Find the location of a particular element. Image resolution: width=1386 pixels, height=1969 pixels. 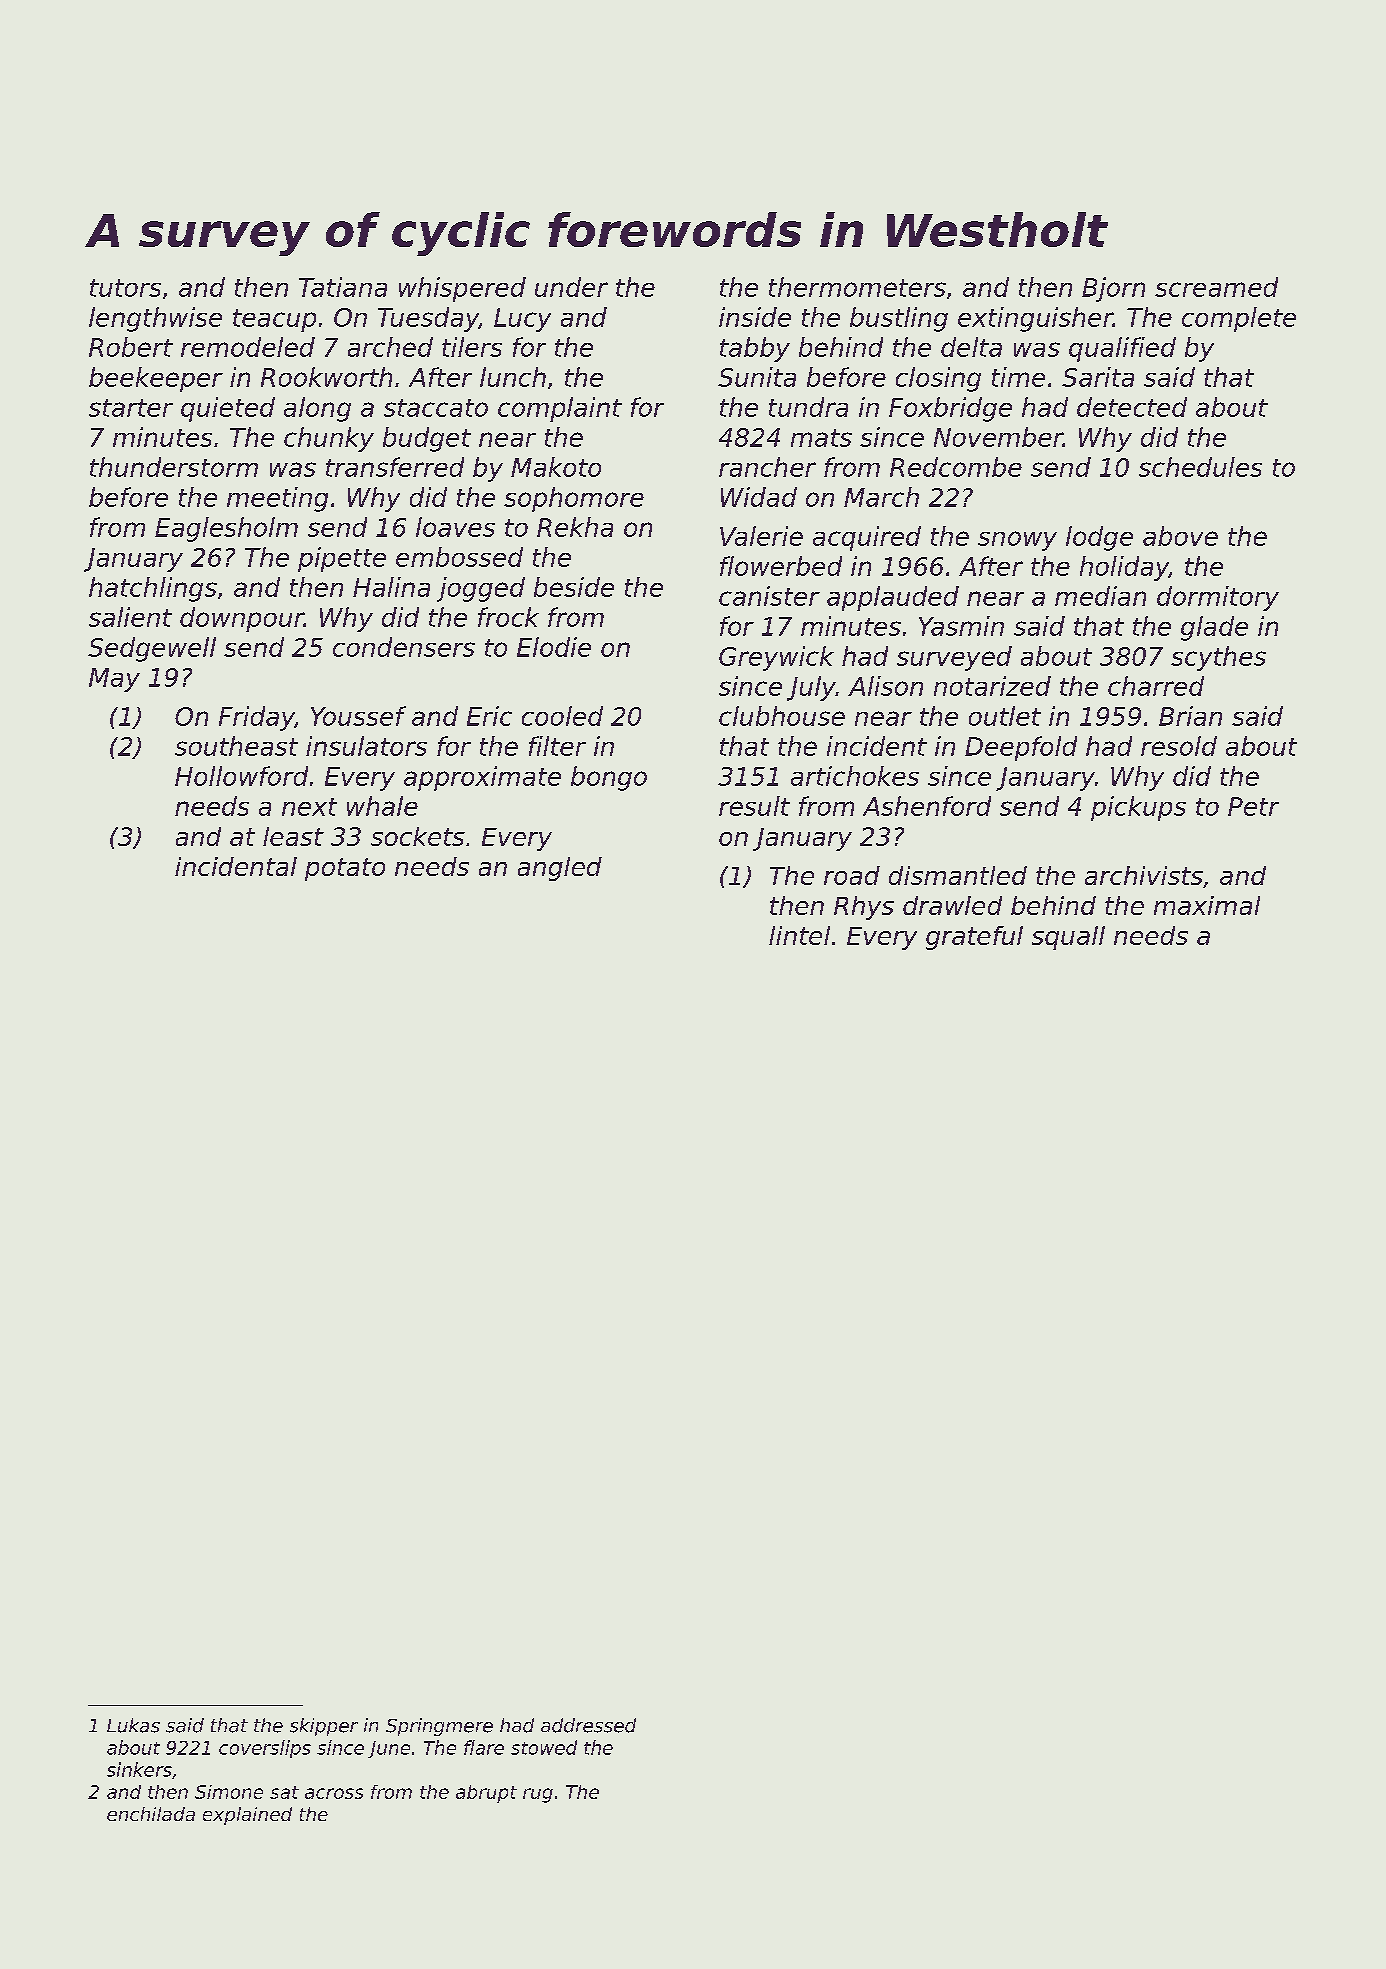

starter is located at coordinates (131, 408).
